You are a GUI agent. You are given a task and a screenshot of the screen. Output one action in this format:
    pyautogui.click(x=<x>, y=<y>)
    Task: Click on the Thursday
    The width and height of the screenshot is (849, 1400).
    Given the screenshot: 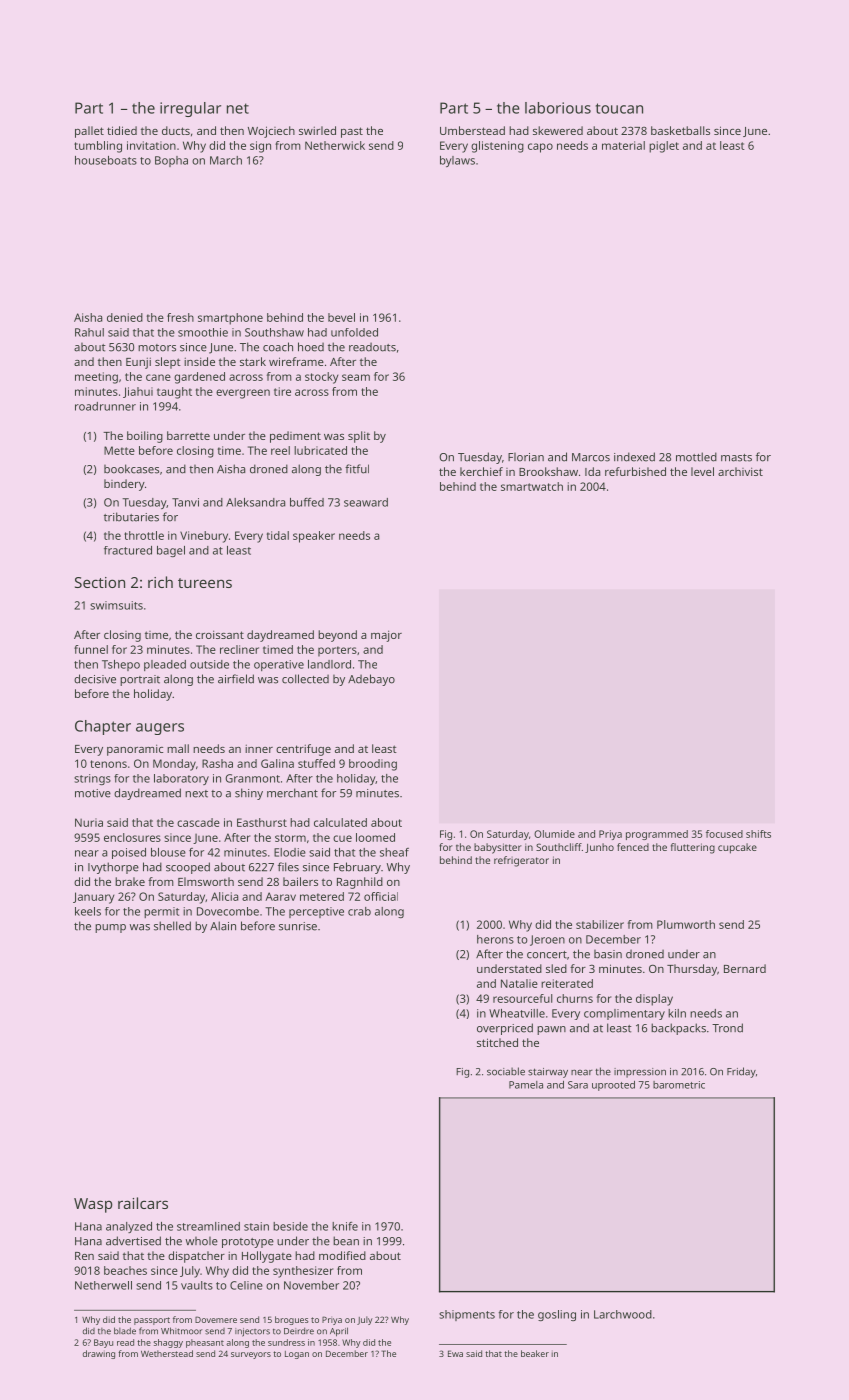 What is the action you would take?
    pyautogui.click(x=692, y=970)
